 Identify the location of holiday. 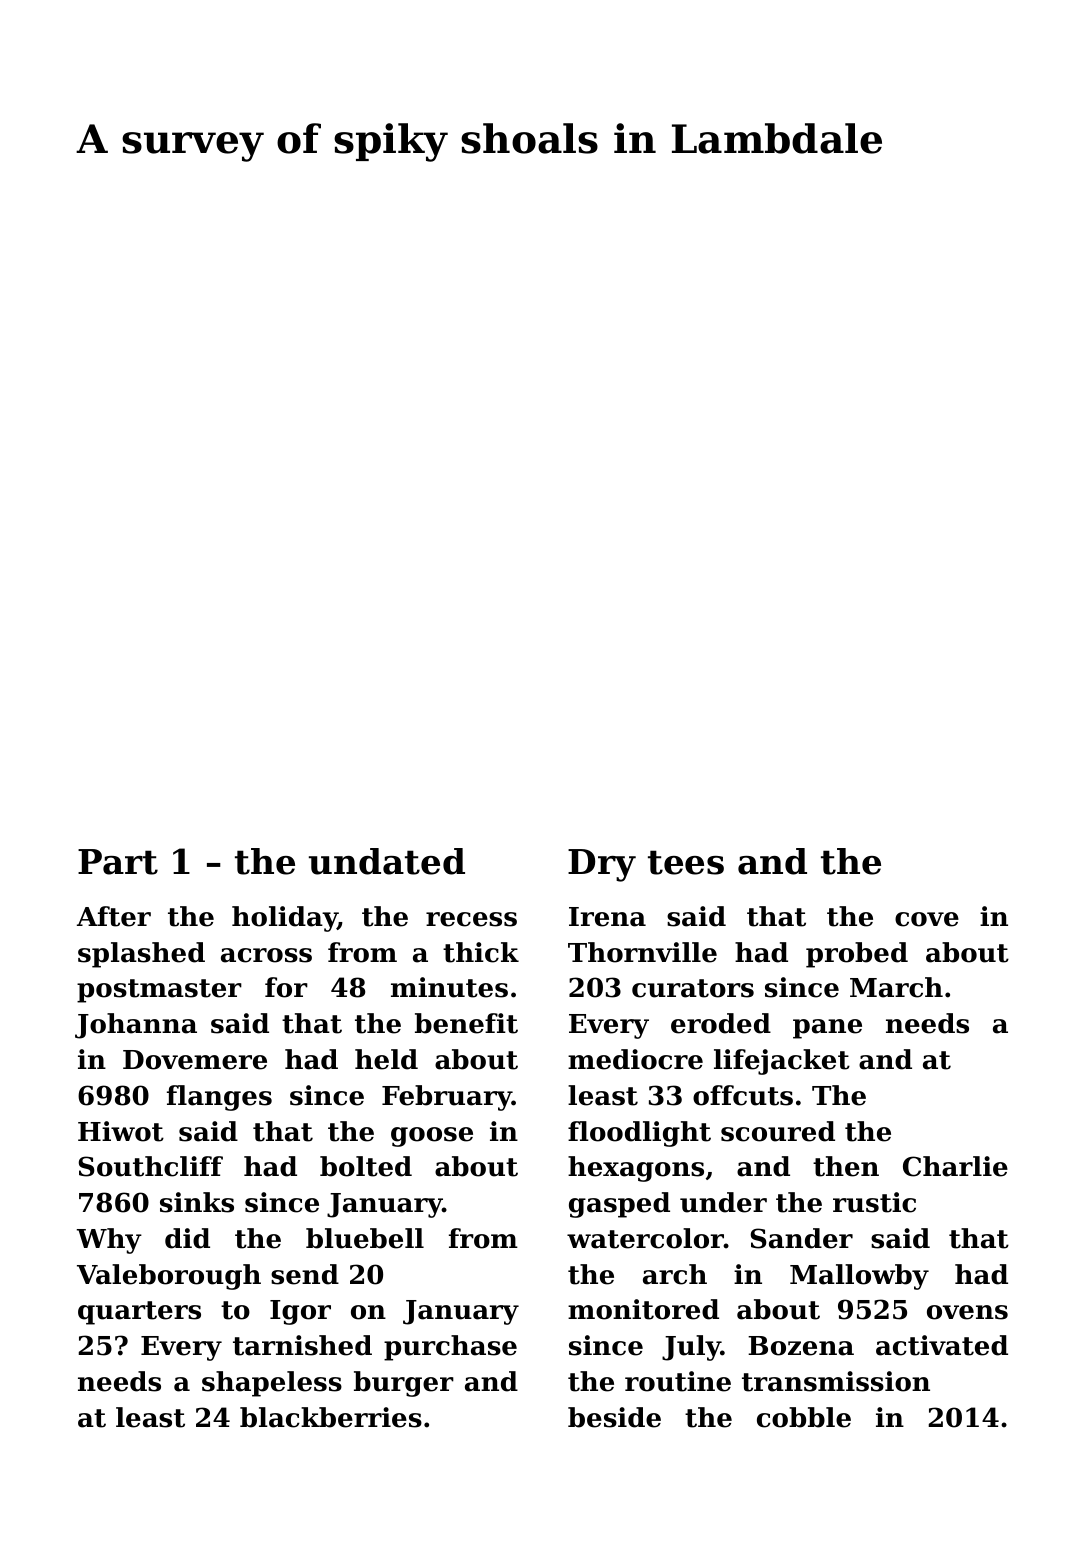
(284, 919).
